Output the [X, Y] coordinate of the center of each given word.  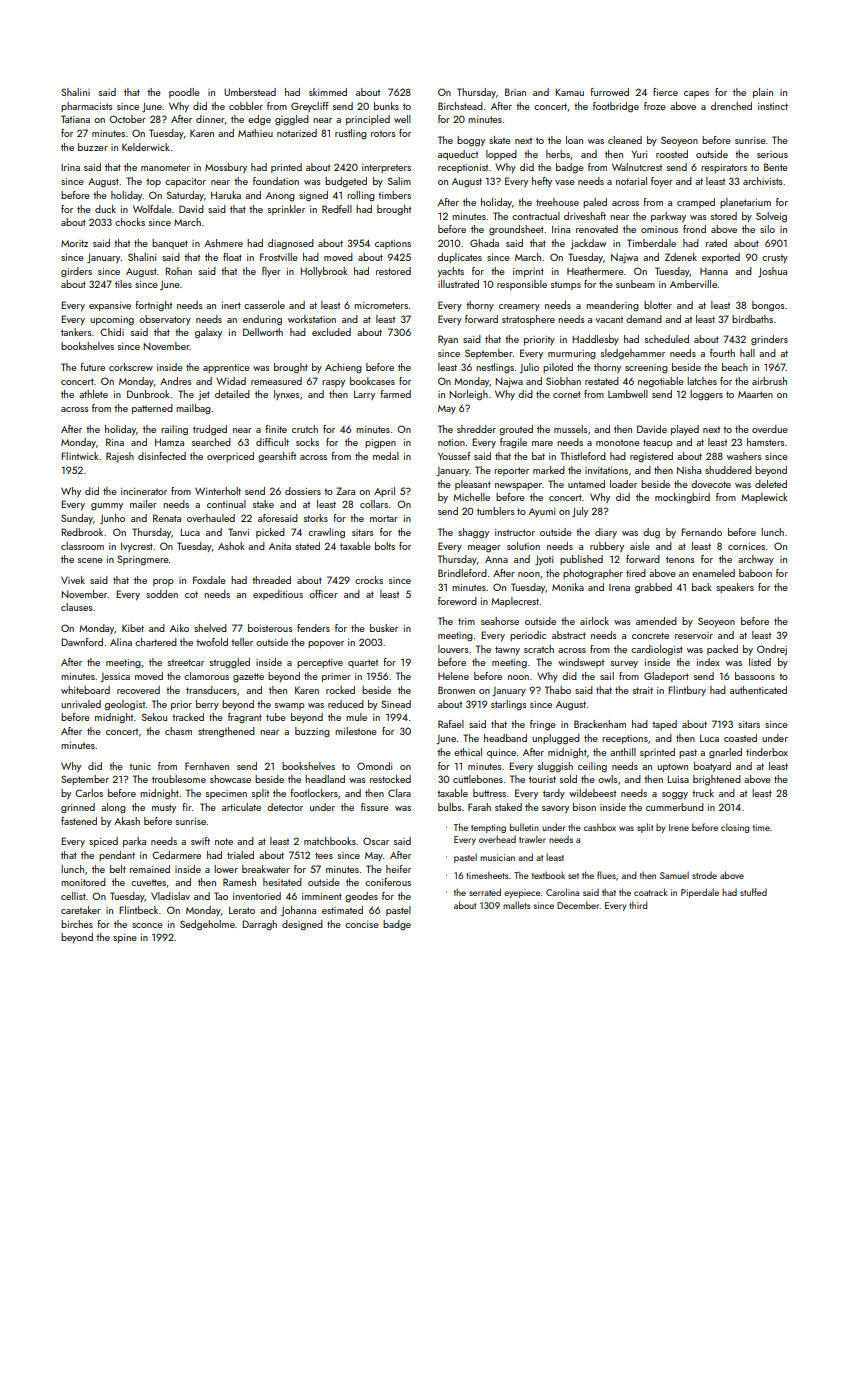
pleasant [473, 485]
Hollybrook [324, 272]
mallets [517, 905]
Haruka [226, 195]
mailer [143, 504]
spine [125, 938]
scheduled [667, 339]
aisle [640, 546]
